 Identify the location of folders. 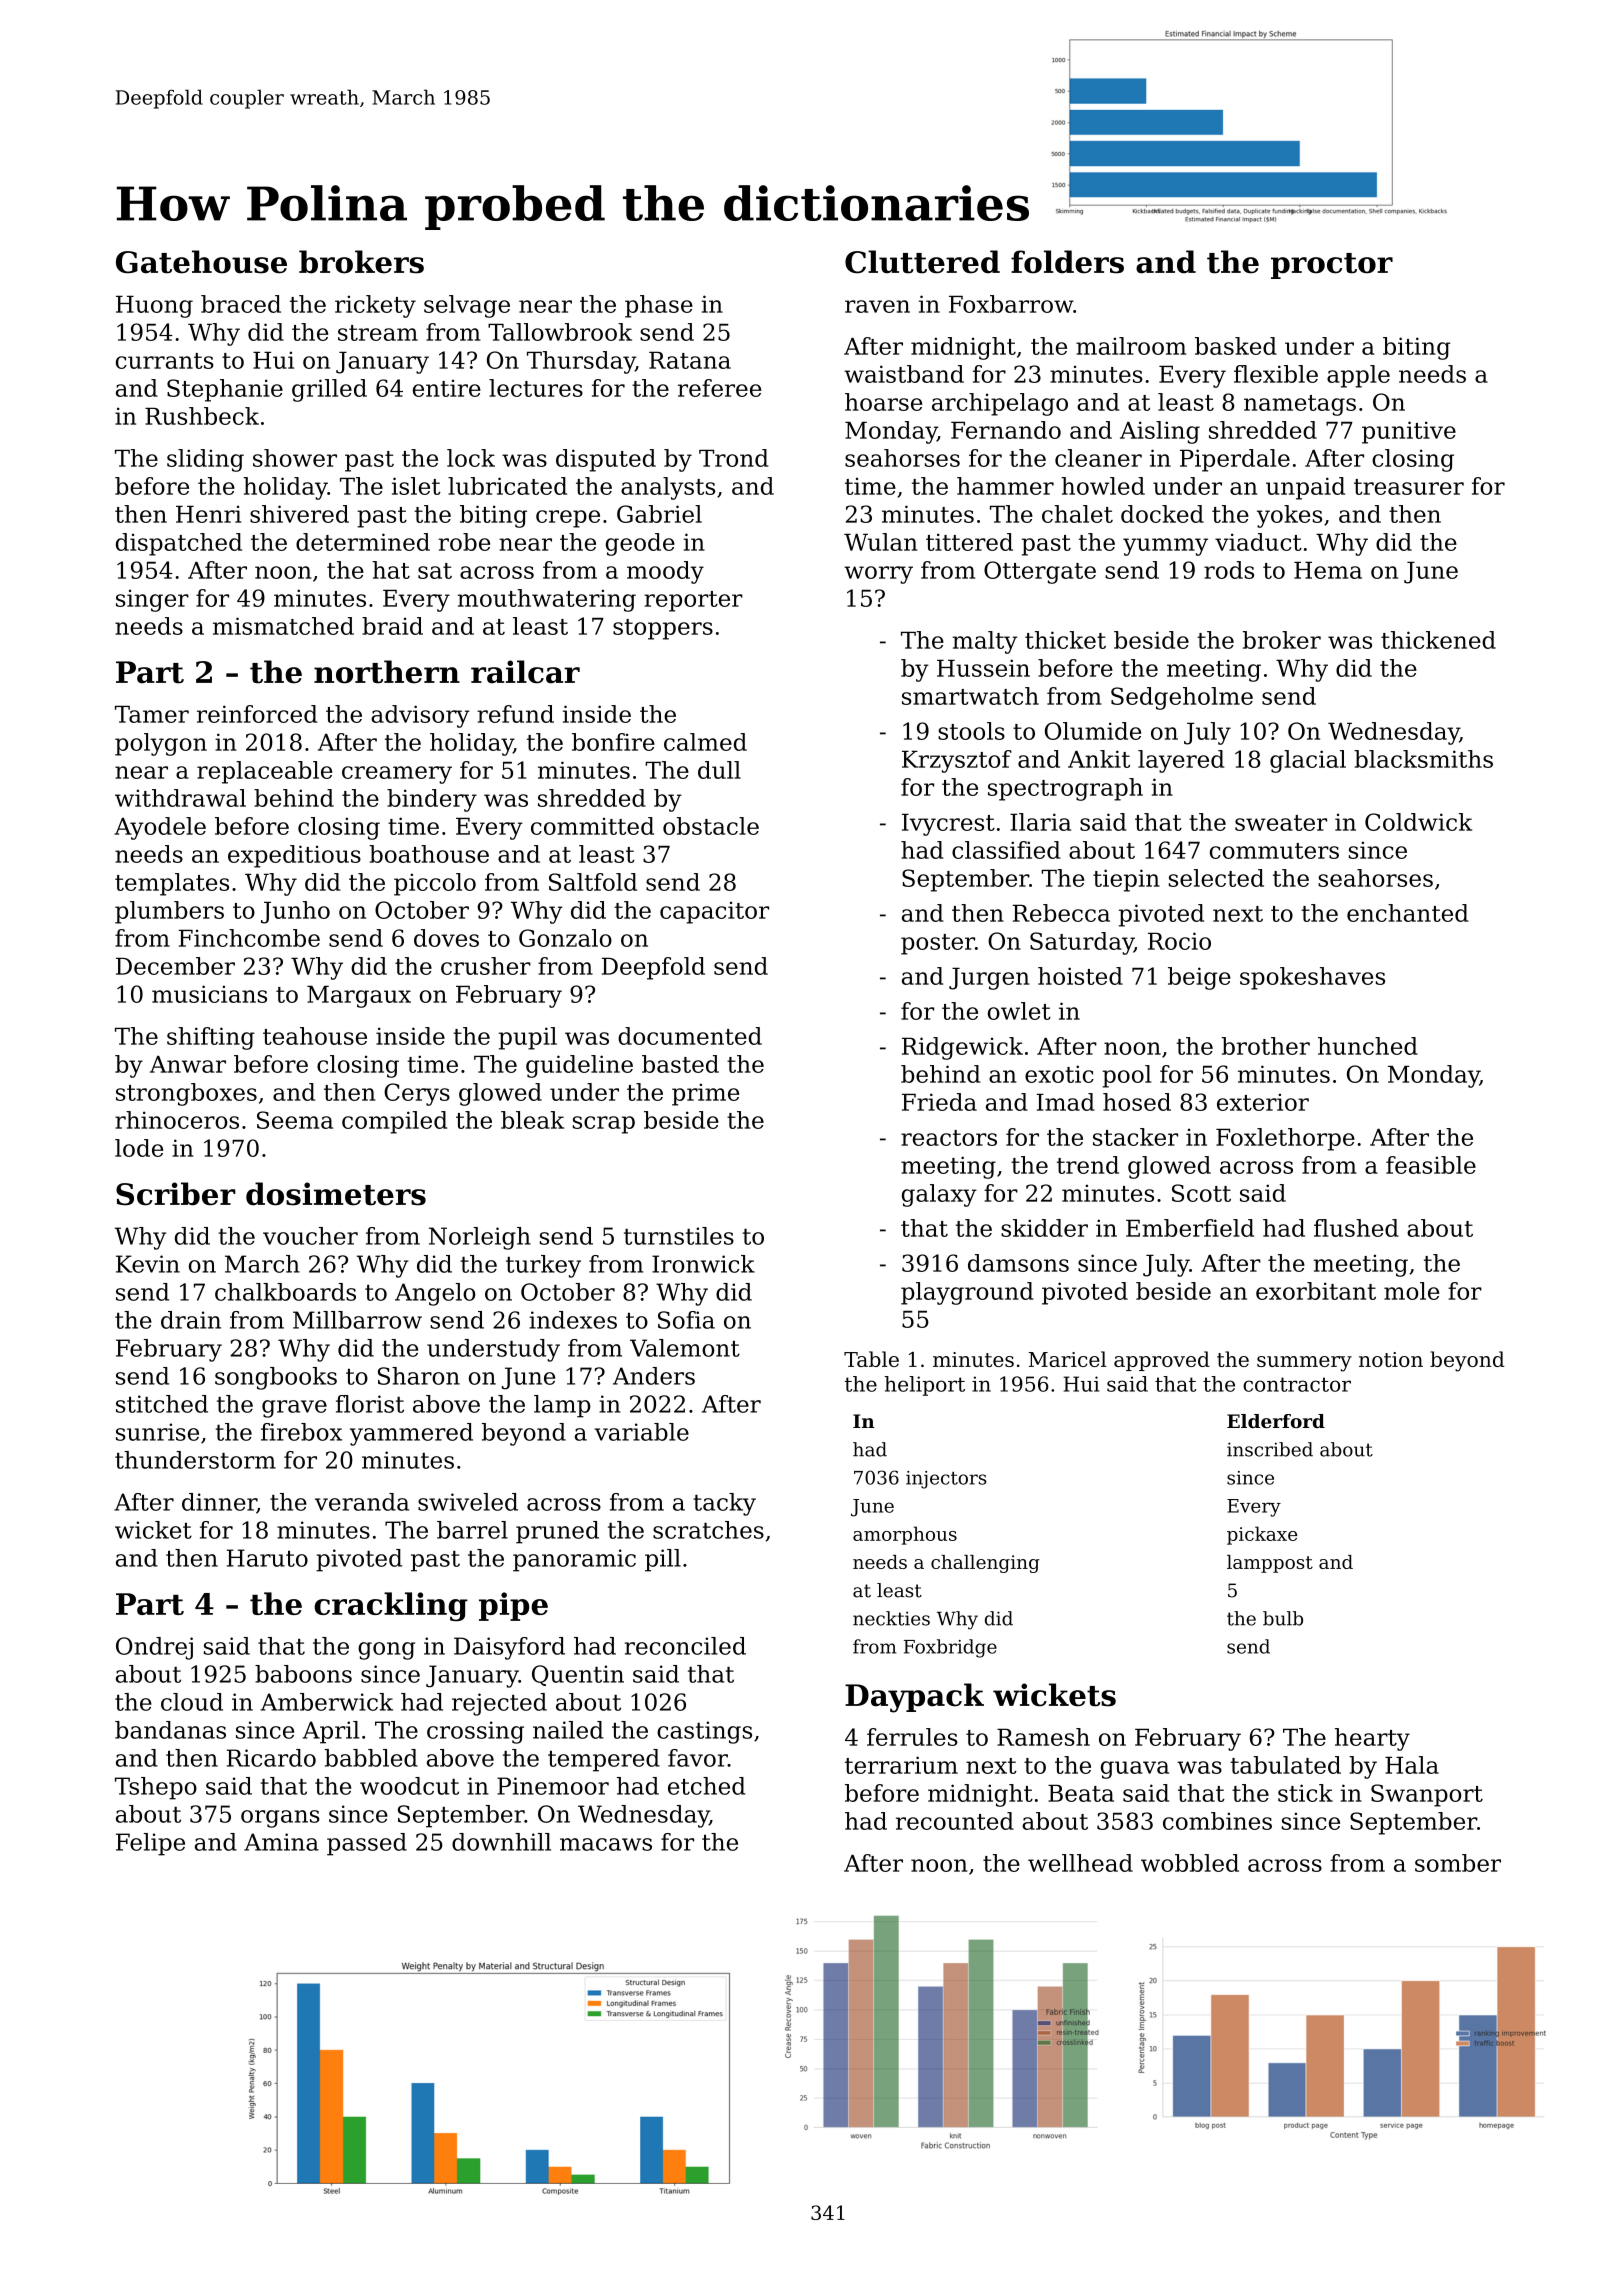
(1067, 262).
